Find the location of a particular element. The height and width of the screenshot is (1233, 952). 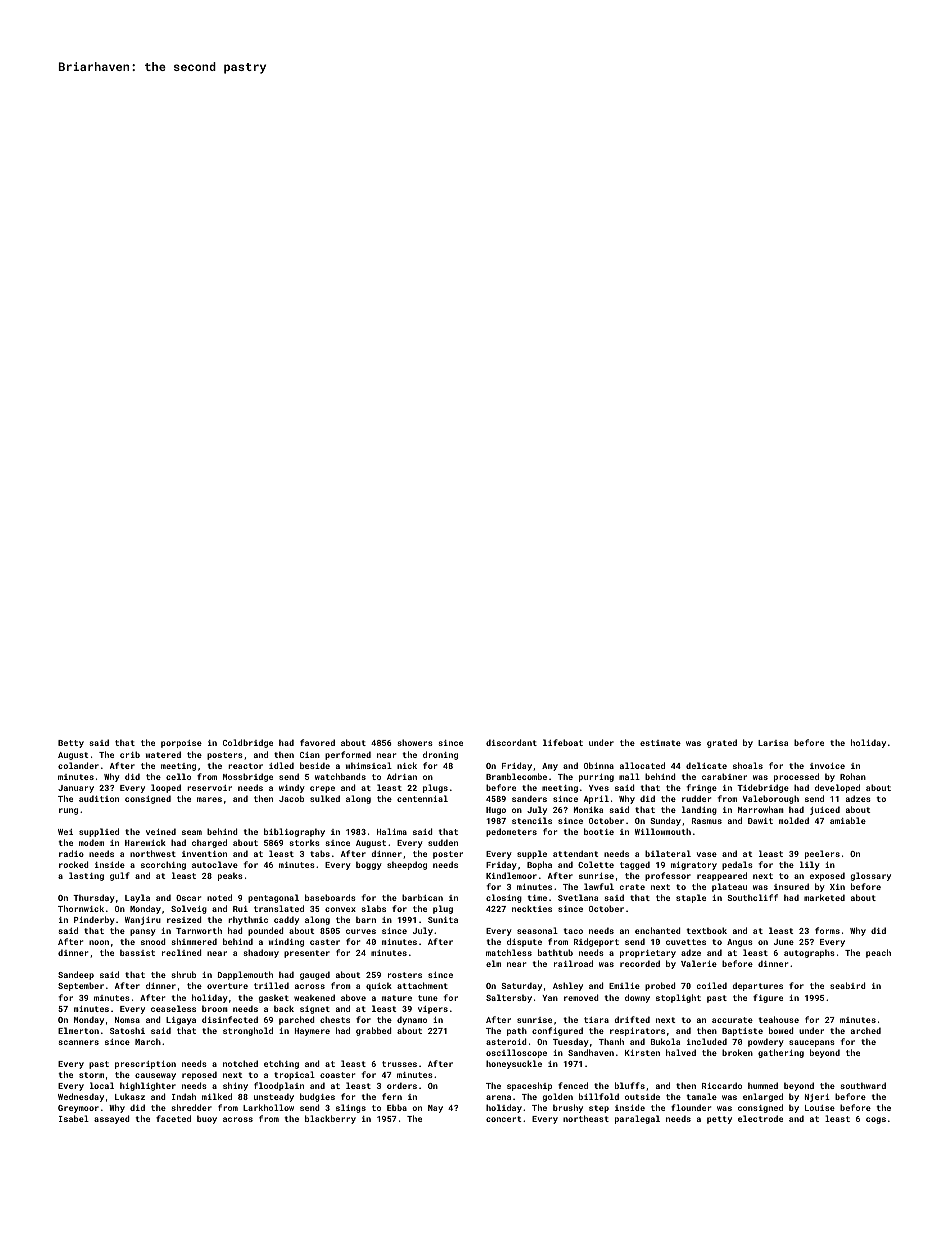

bowed is located at coordinates (781, 1030).
